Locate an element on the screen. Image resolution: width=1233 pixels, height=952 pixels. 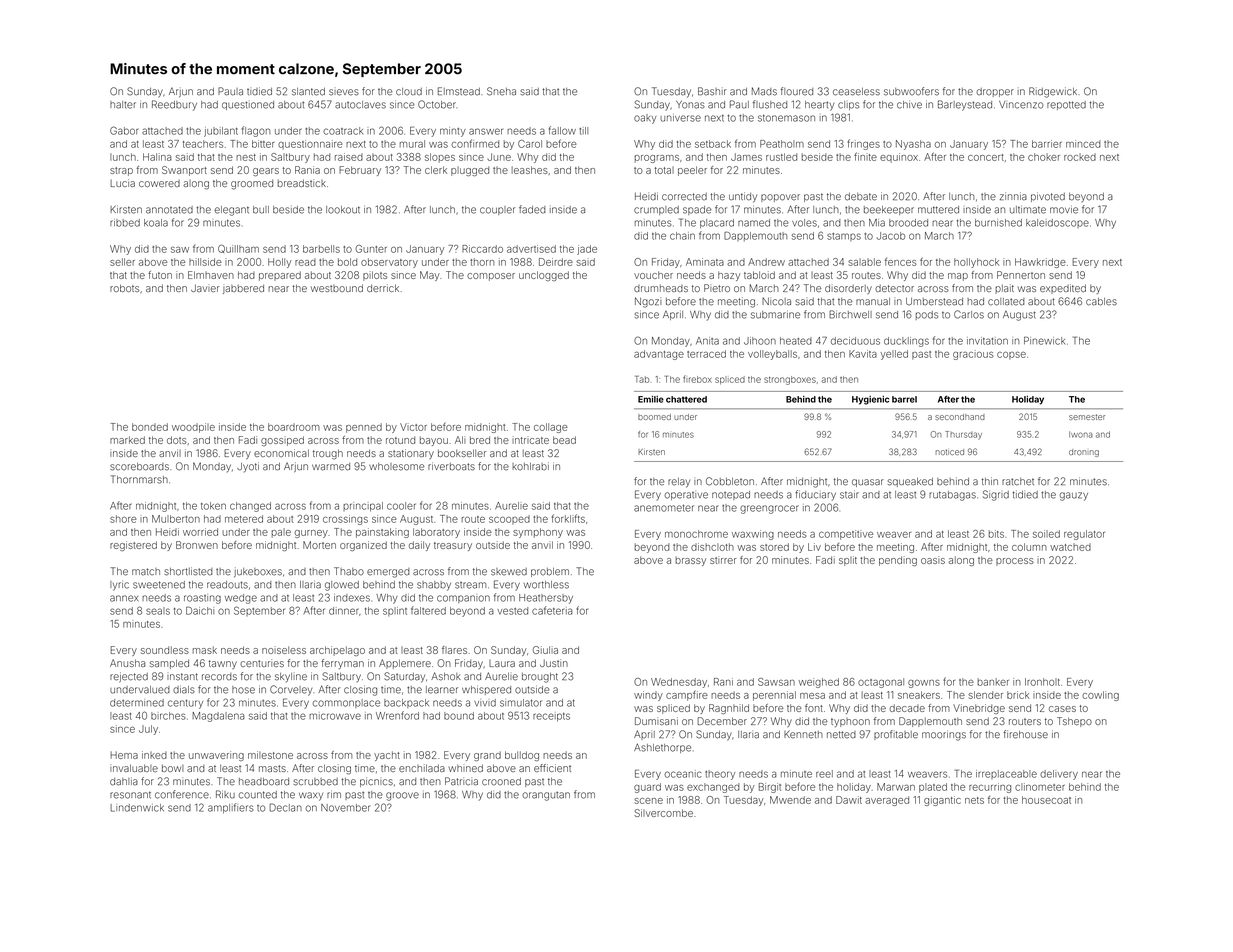
sieves is located at coordinates (344, 92).
